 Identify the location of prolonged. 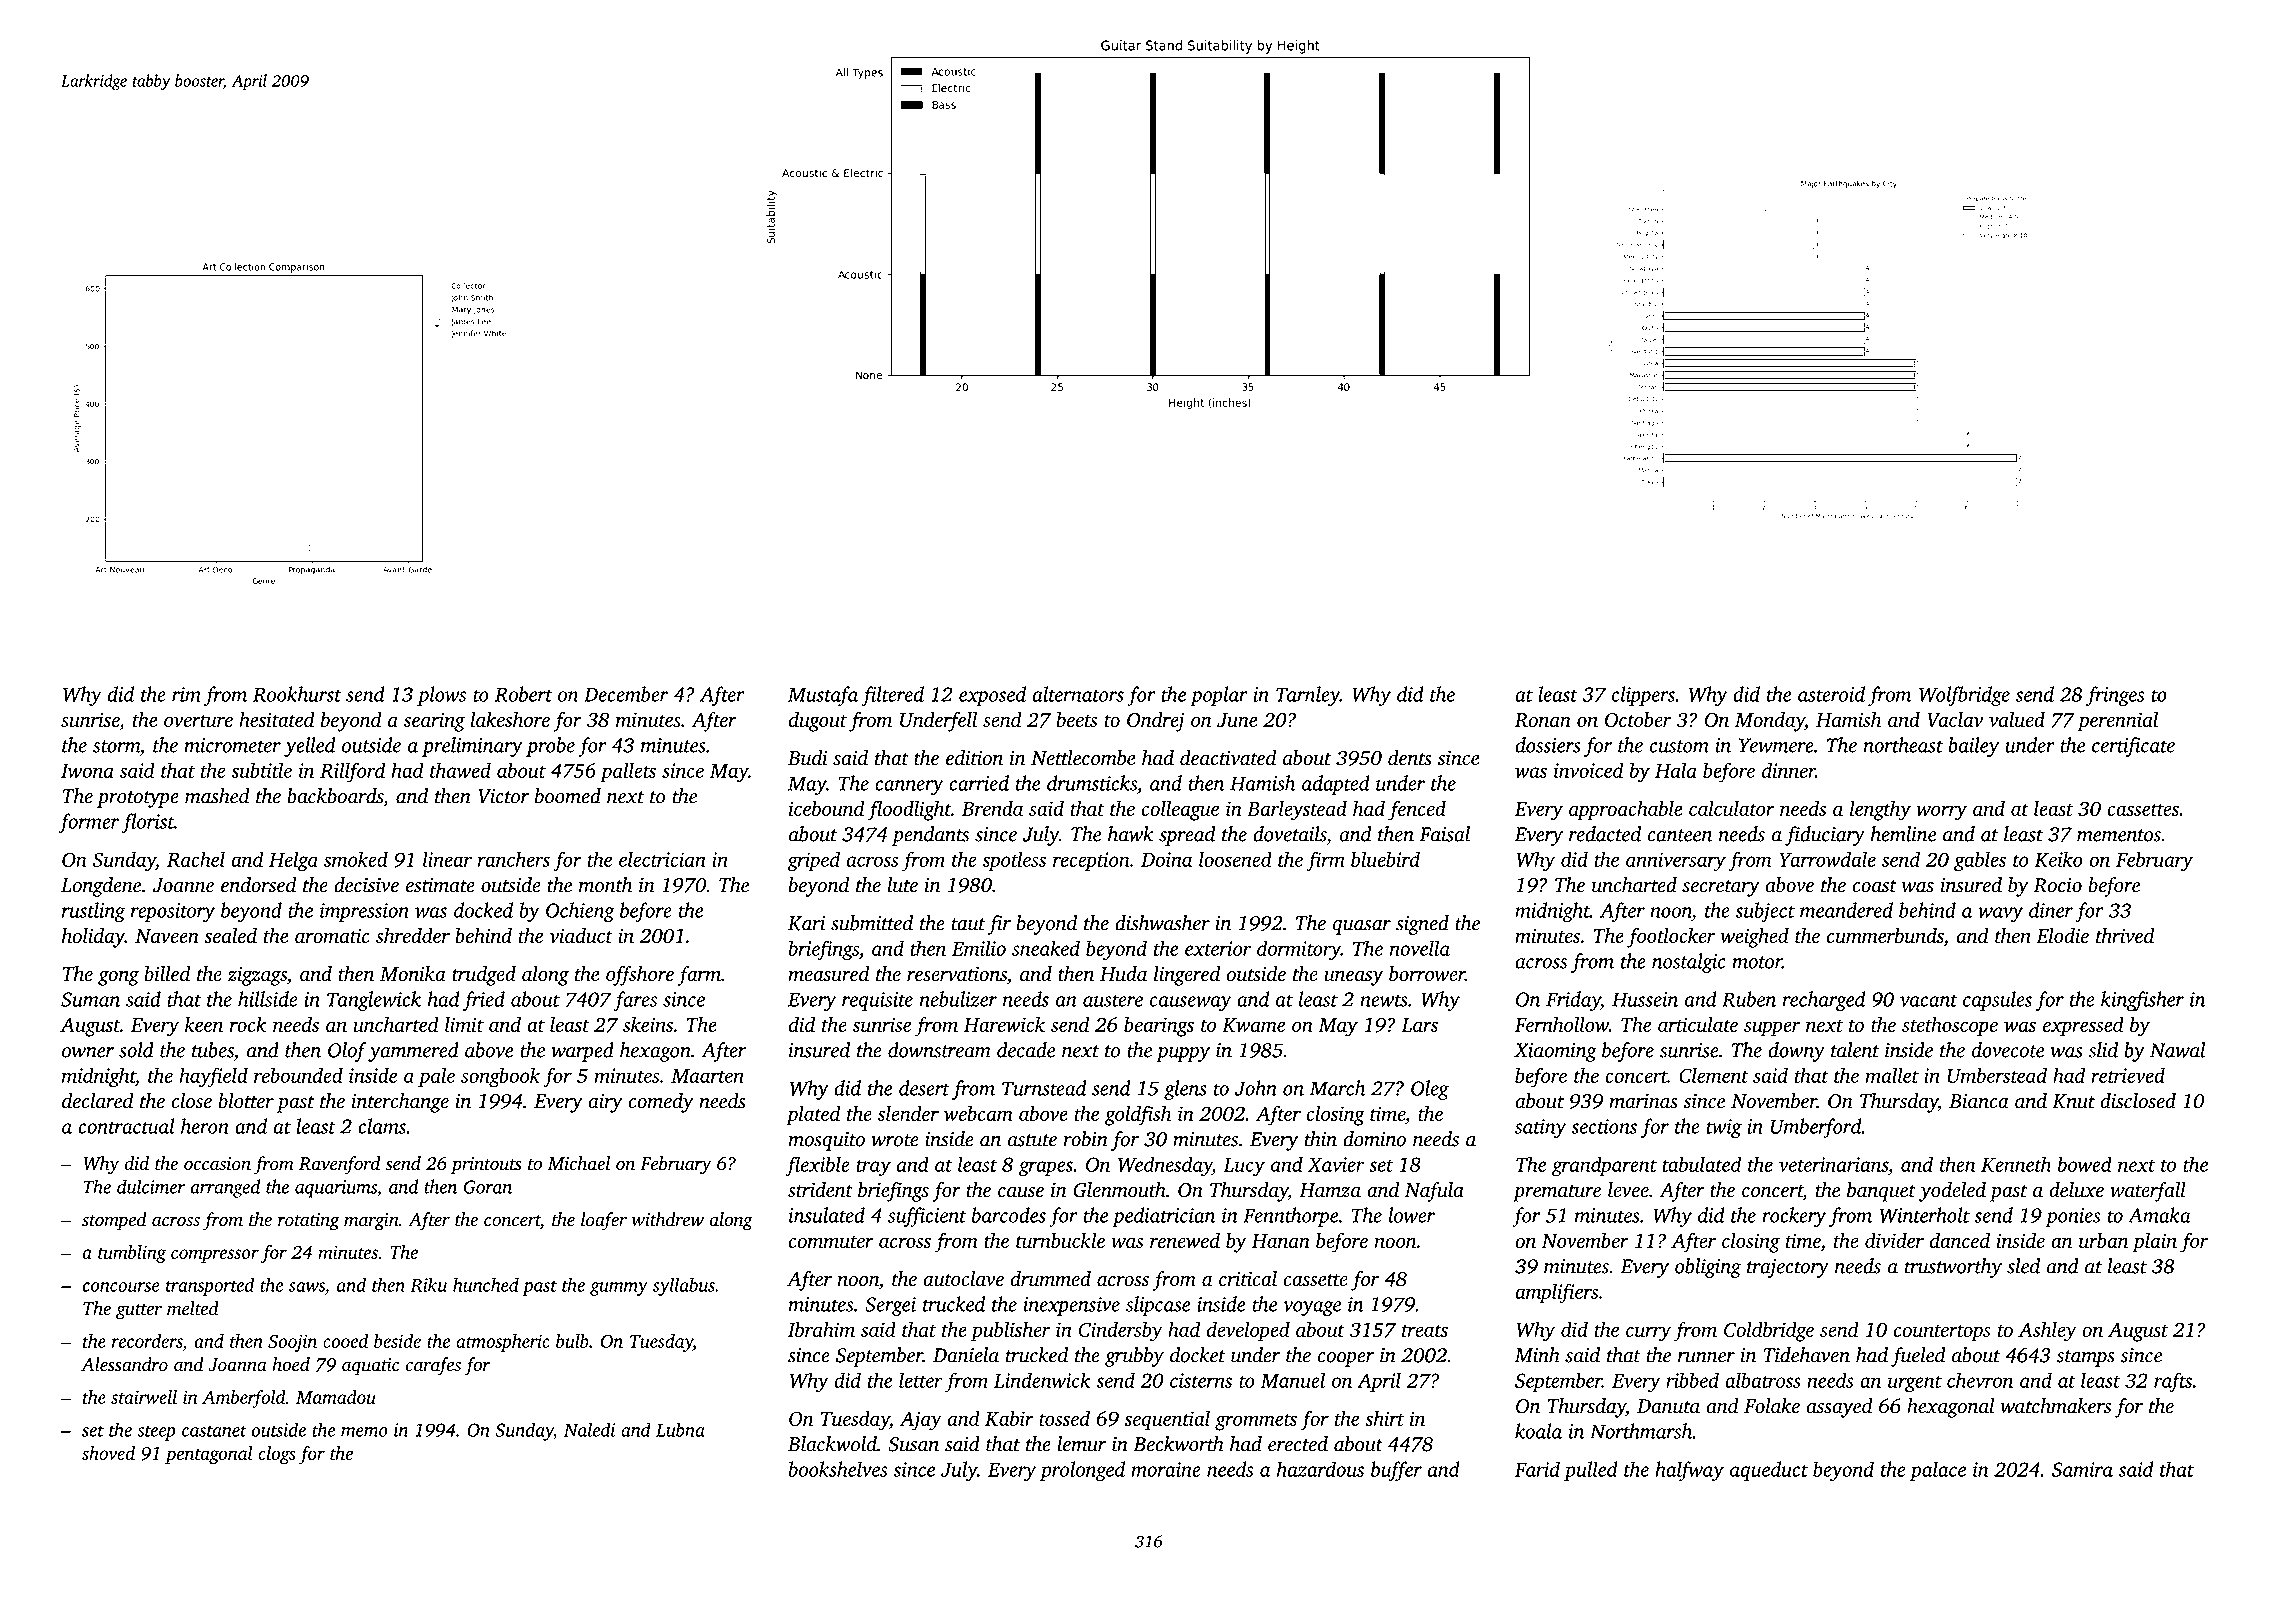
(1082, 1471).
